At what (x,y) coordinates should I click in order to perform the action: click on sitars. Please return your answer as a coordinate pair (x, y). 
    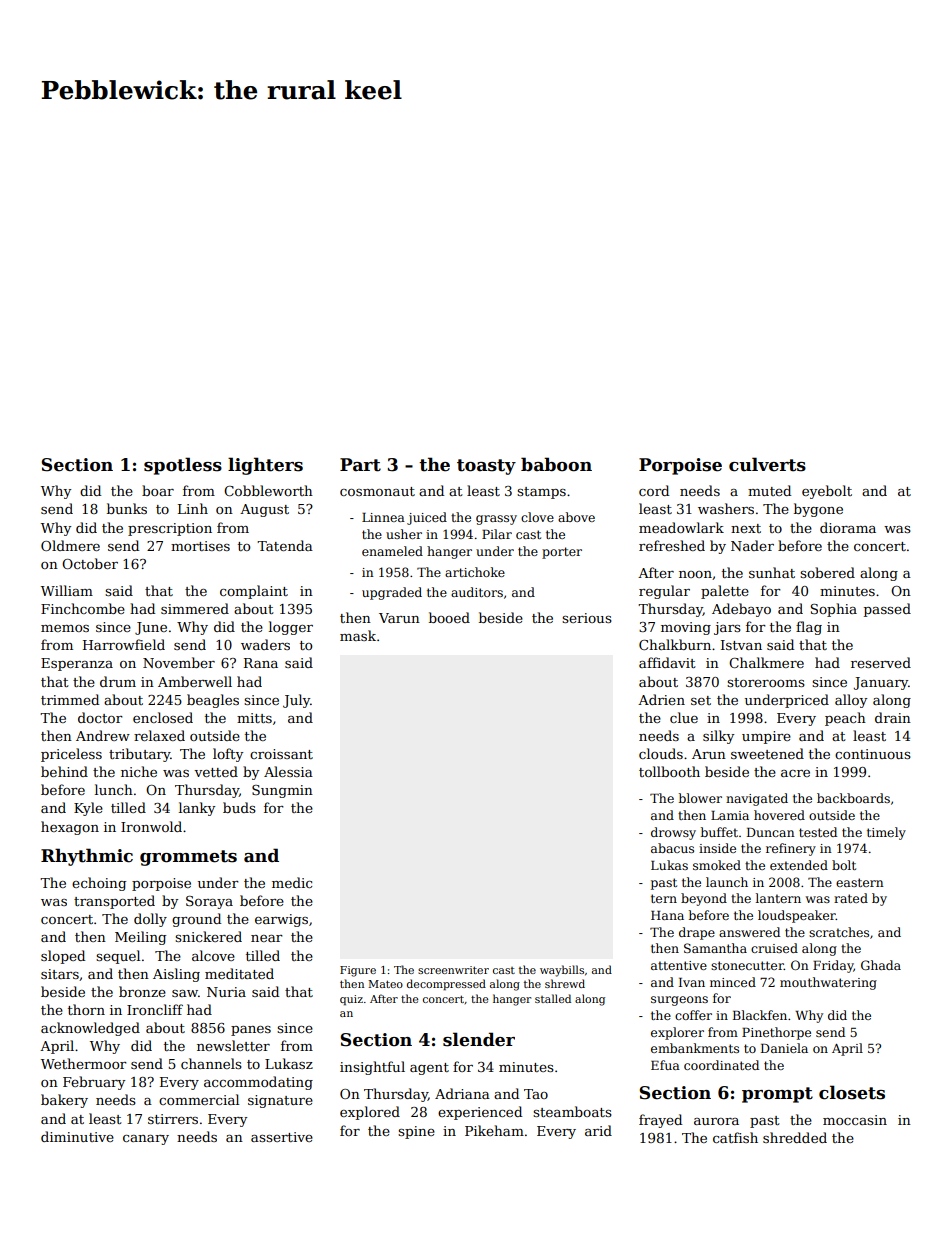
    Looking at the image, I should click on (60, 974).
